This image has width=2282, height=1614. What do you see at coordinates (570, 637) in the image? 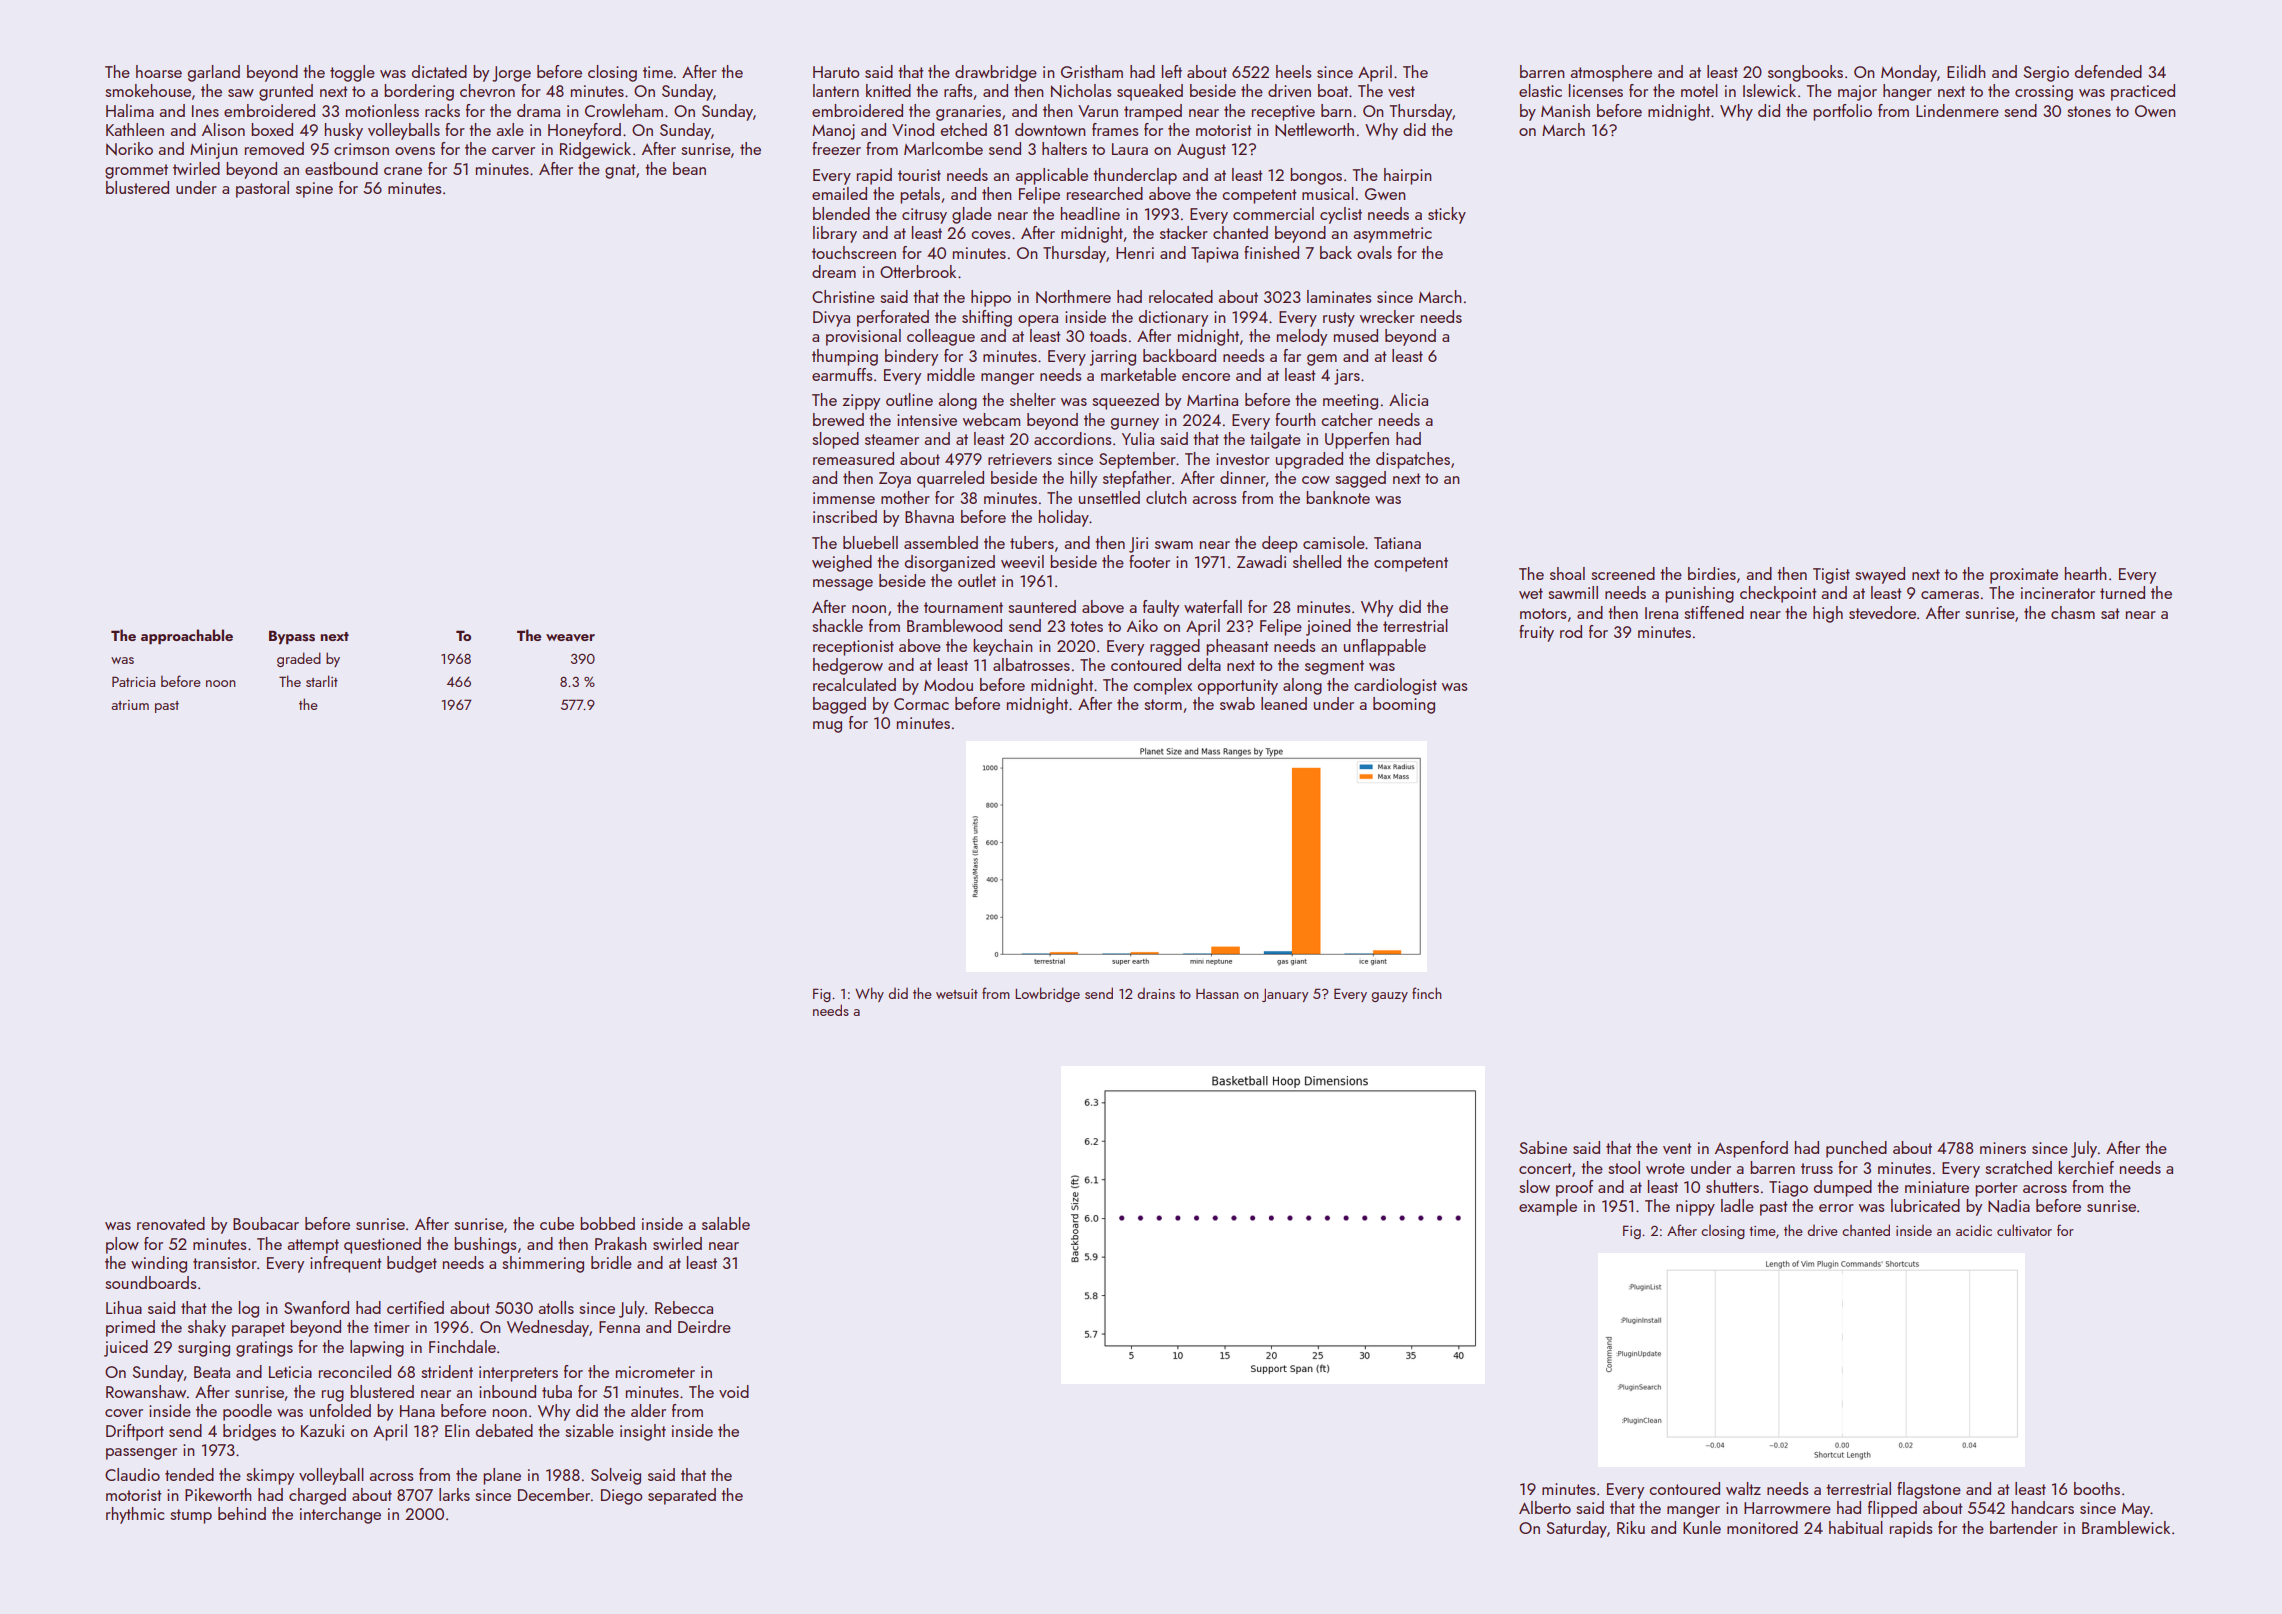
I see `weaver` at bounding box center [570, 637].
